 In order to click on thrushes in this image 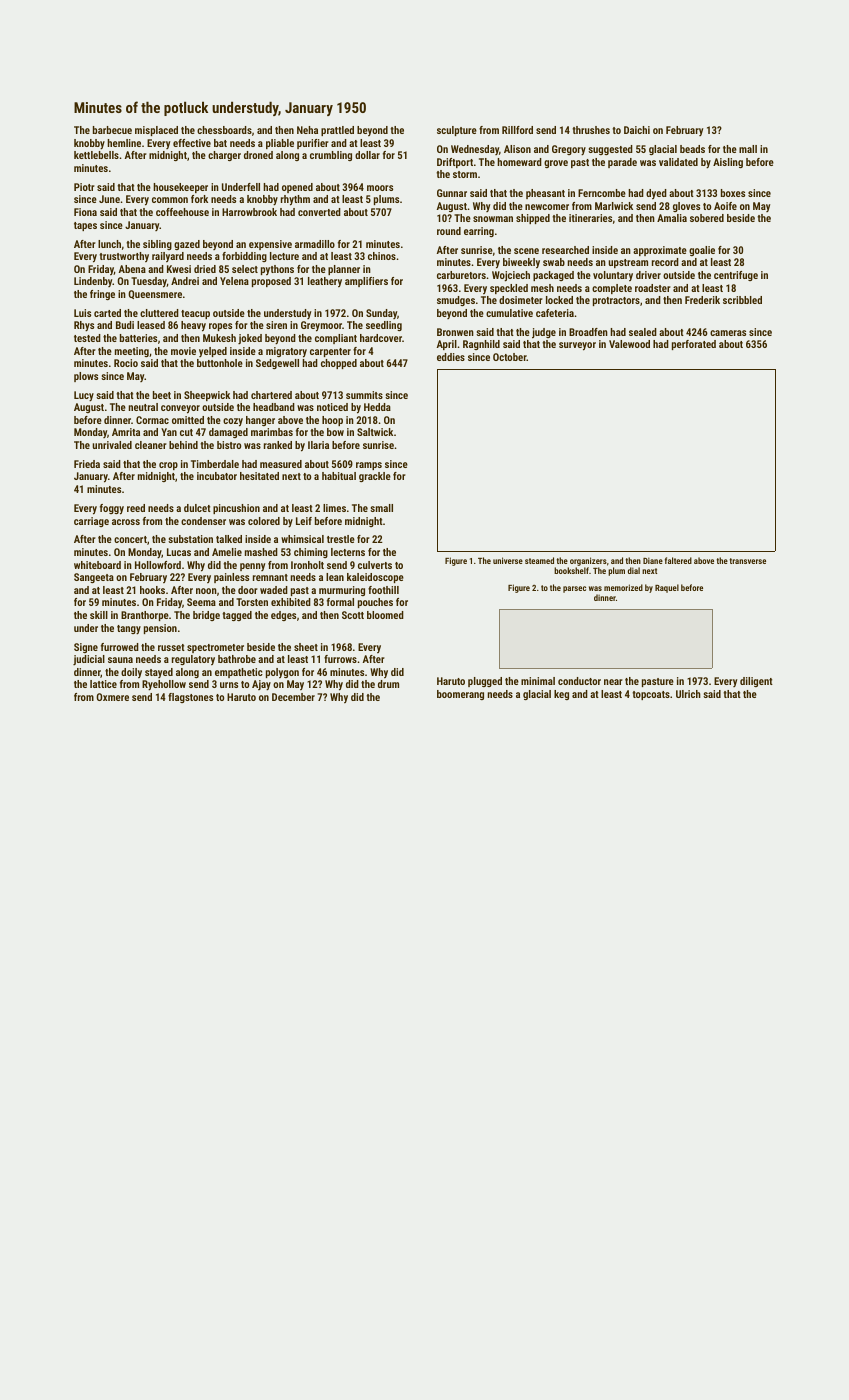, I will do `click(591, 130)`.
